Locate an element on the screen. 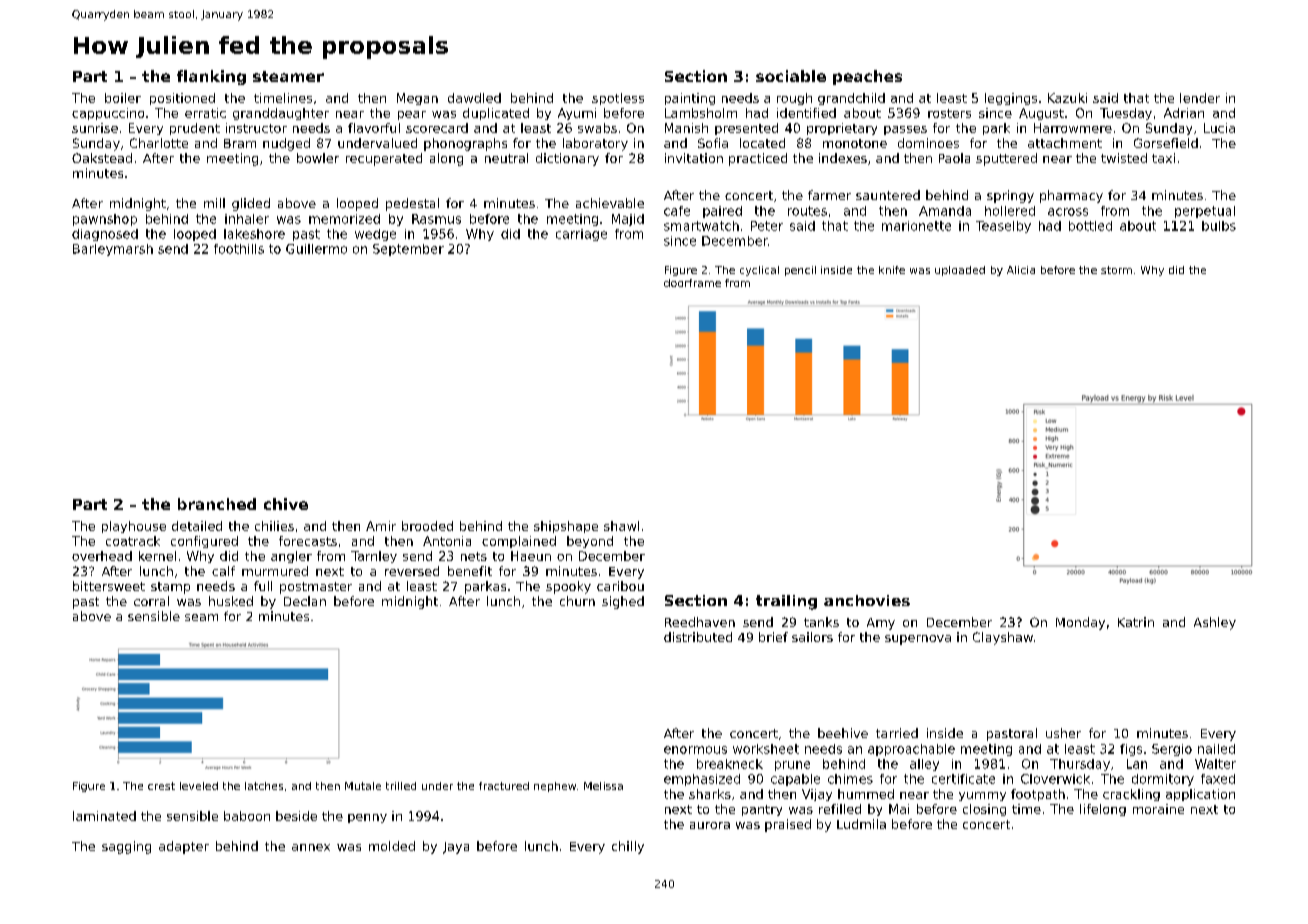 Image resolution: width=1308 pixels, height=924 pixels. sociable is located at coordinates (791, 76).
